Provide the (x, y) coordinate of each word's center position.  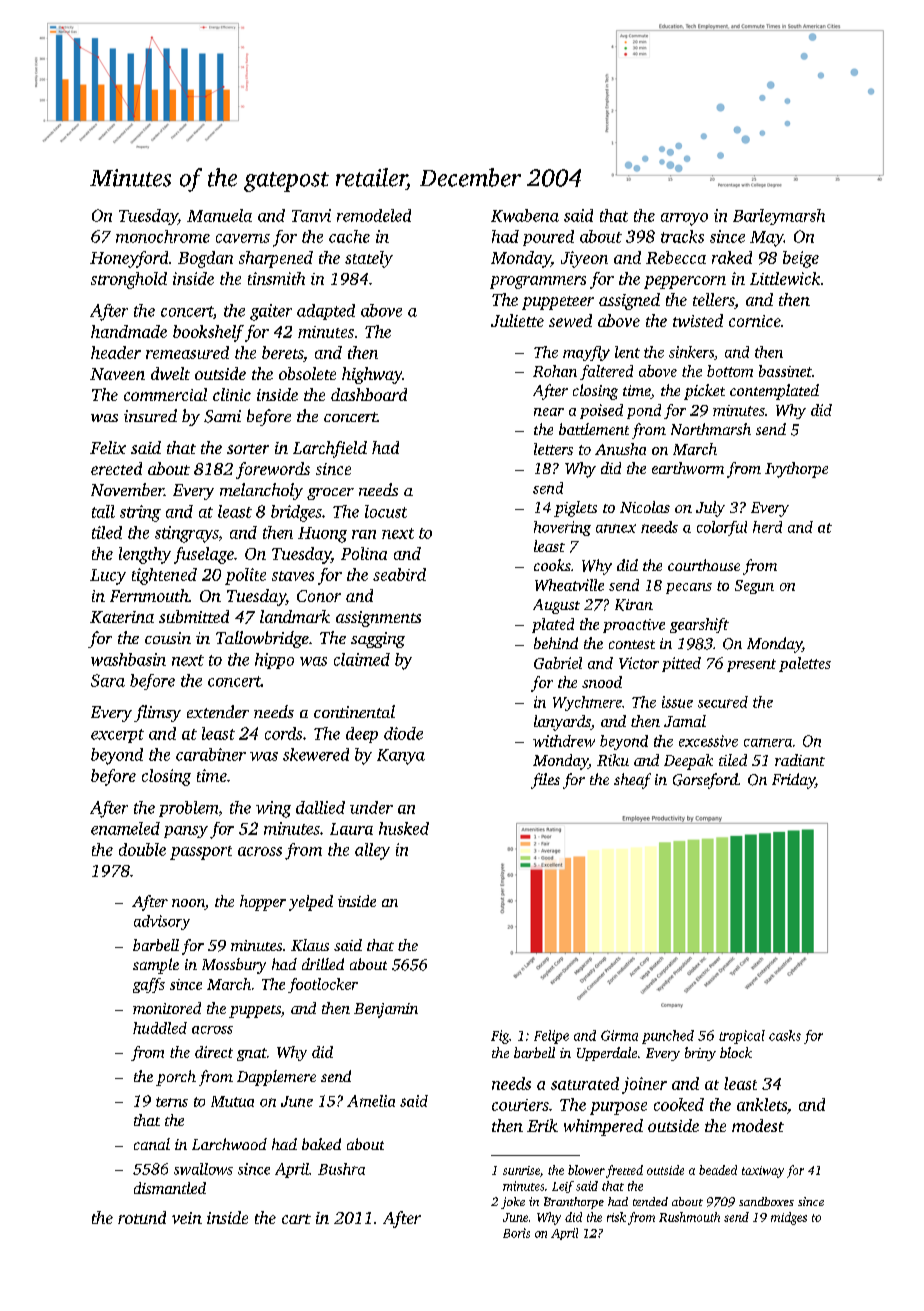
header (116, 352)
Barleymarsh (779, 217)
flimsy (157, 713)
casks (785, 1035)
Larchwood (229, 1144)
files (545, 781)
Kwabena (525, 215)
